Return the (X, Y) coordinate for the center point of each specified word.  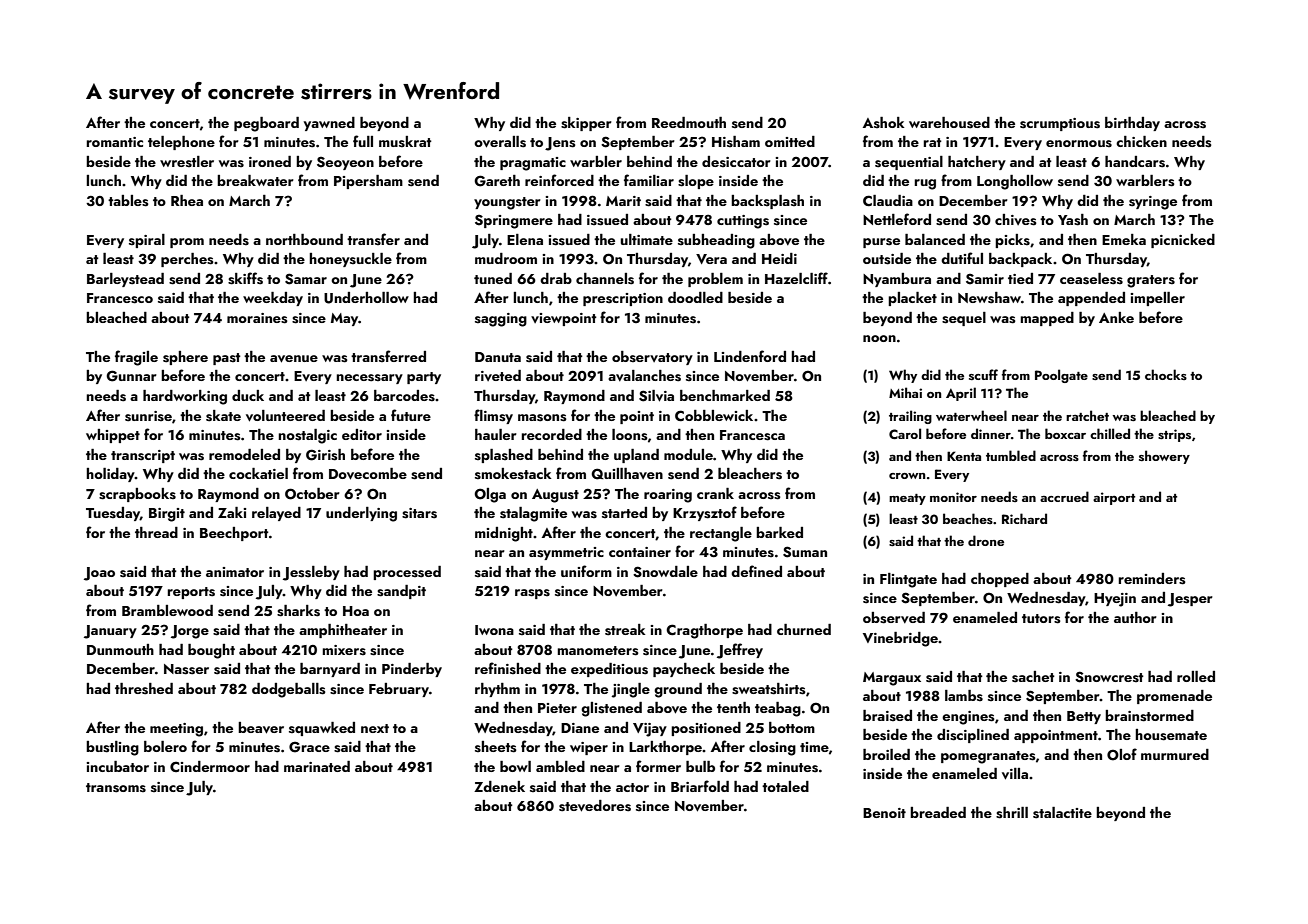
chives (1016, 220)
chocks (1166, 374)
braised (887, 715)
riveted (498, 375)
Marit (623, 201)
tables (128, 201)
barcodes (404, 395)
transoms (116, 788)
